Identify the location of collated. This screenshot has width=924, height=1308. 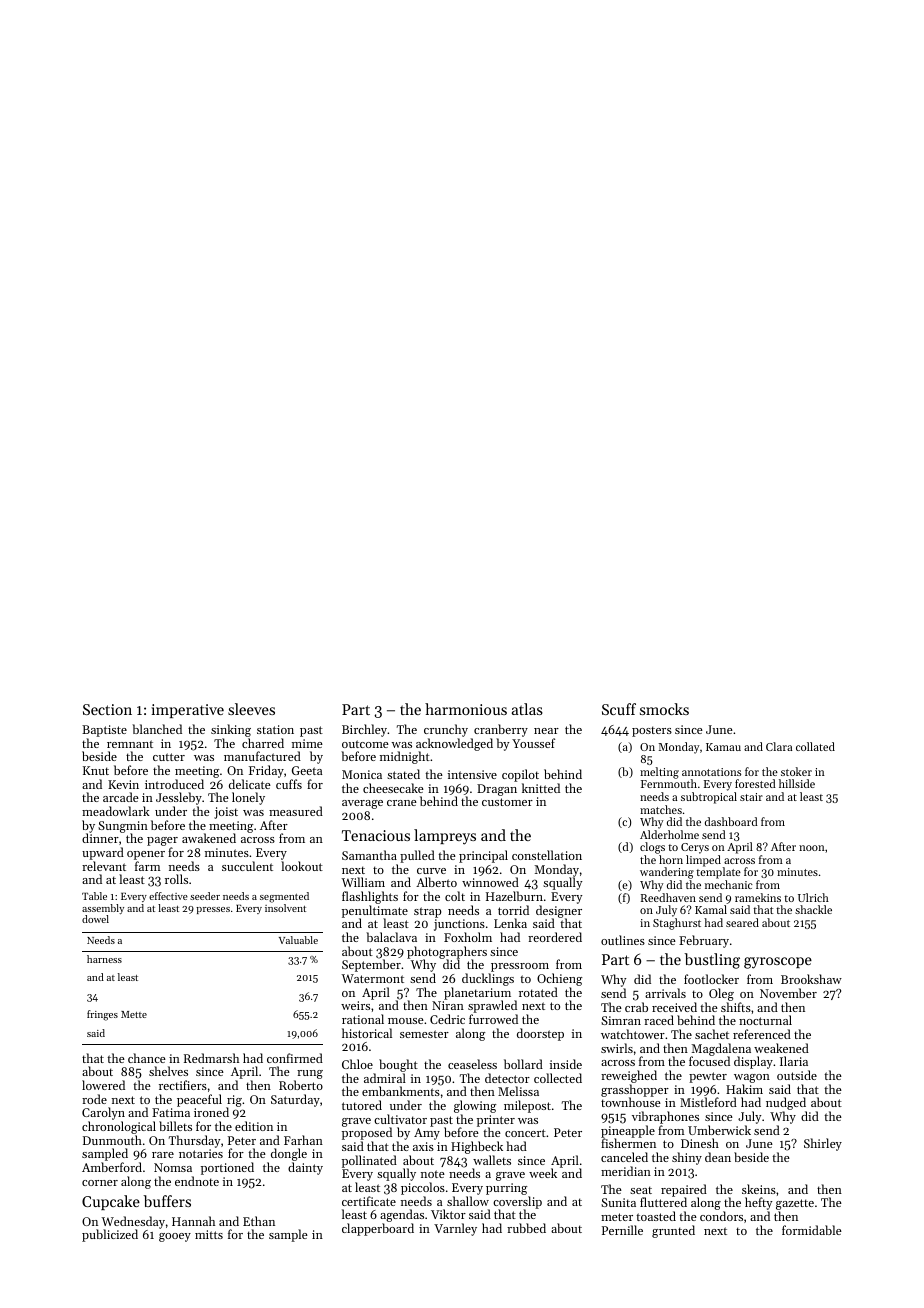
(815, 746).
